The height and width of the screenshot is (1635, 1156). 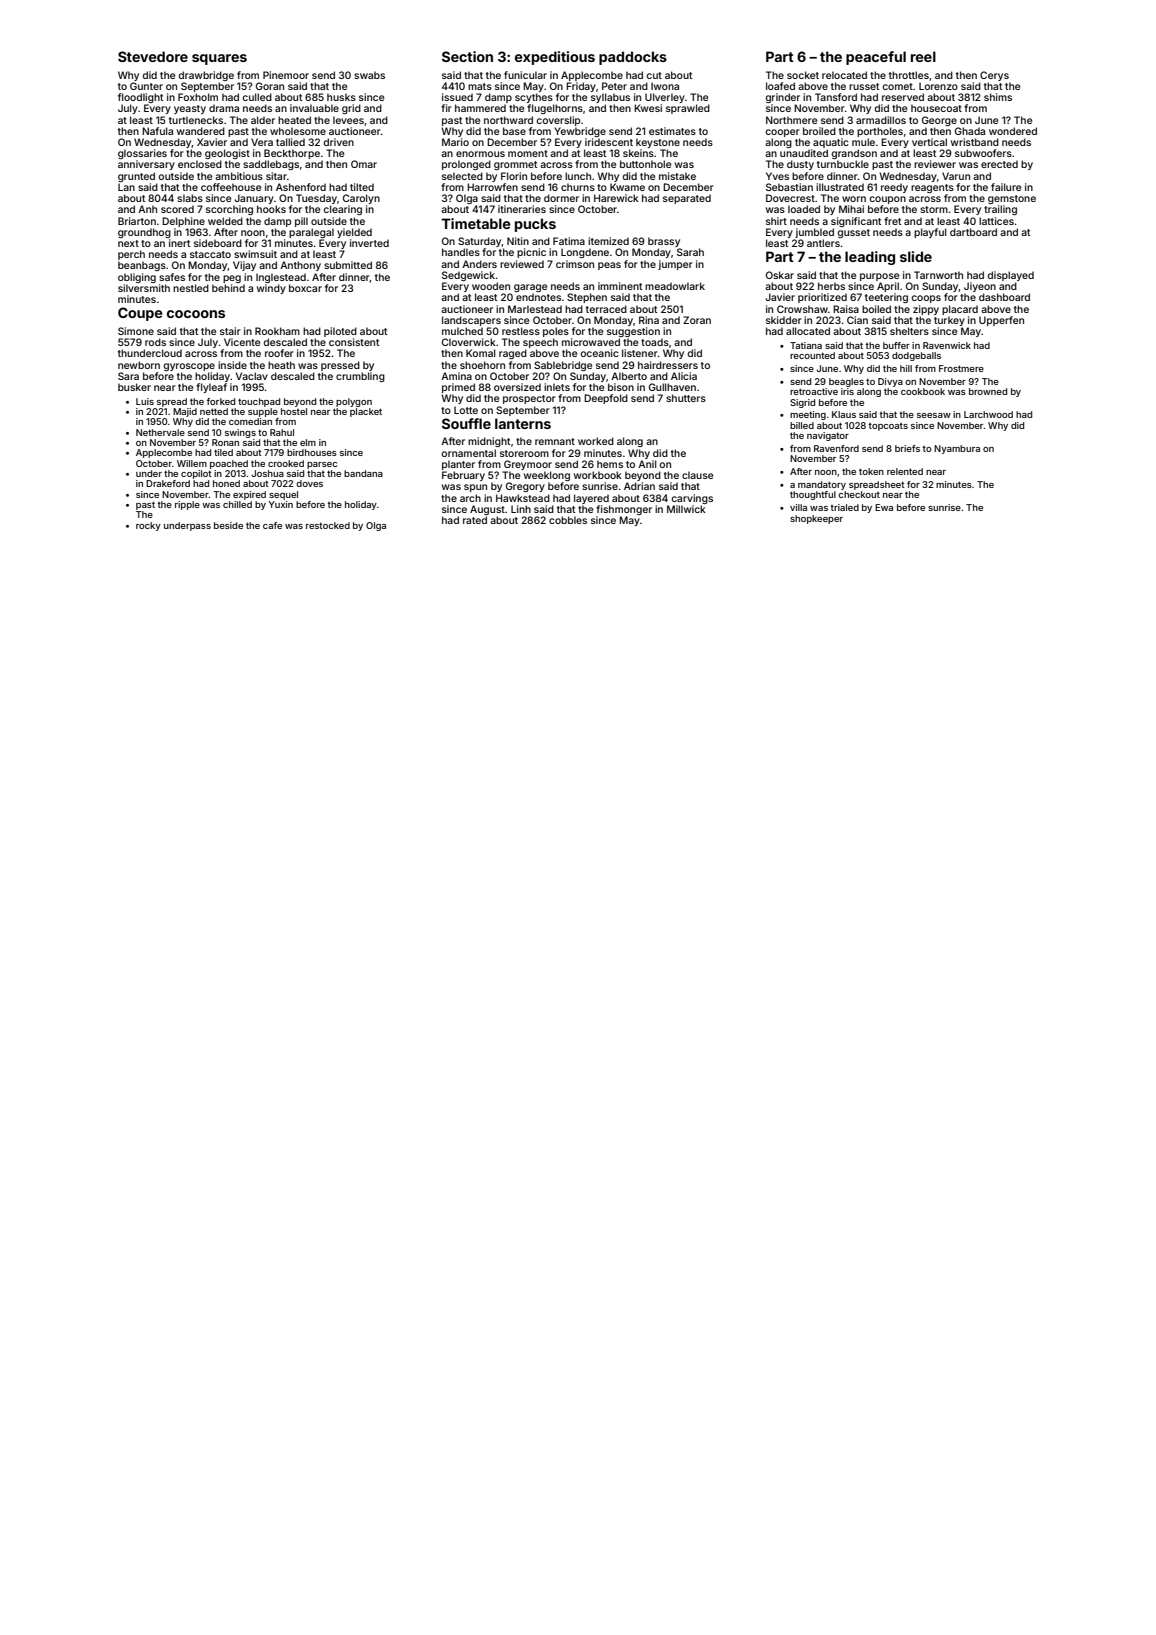 I want to click on Section, so click(x=467, y=56).
